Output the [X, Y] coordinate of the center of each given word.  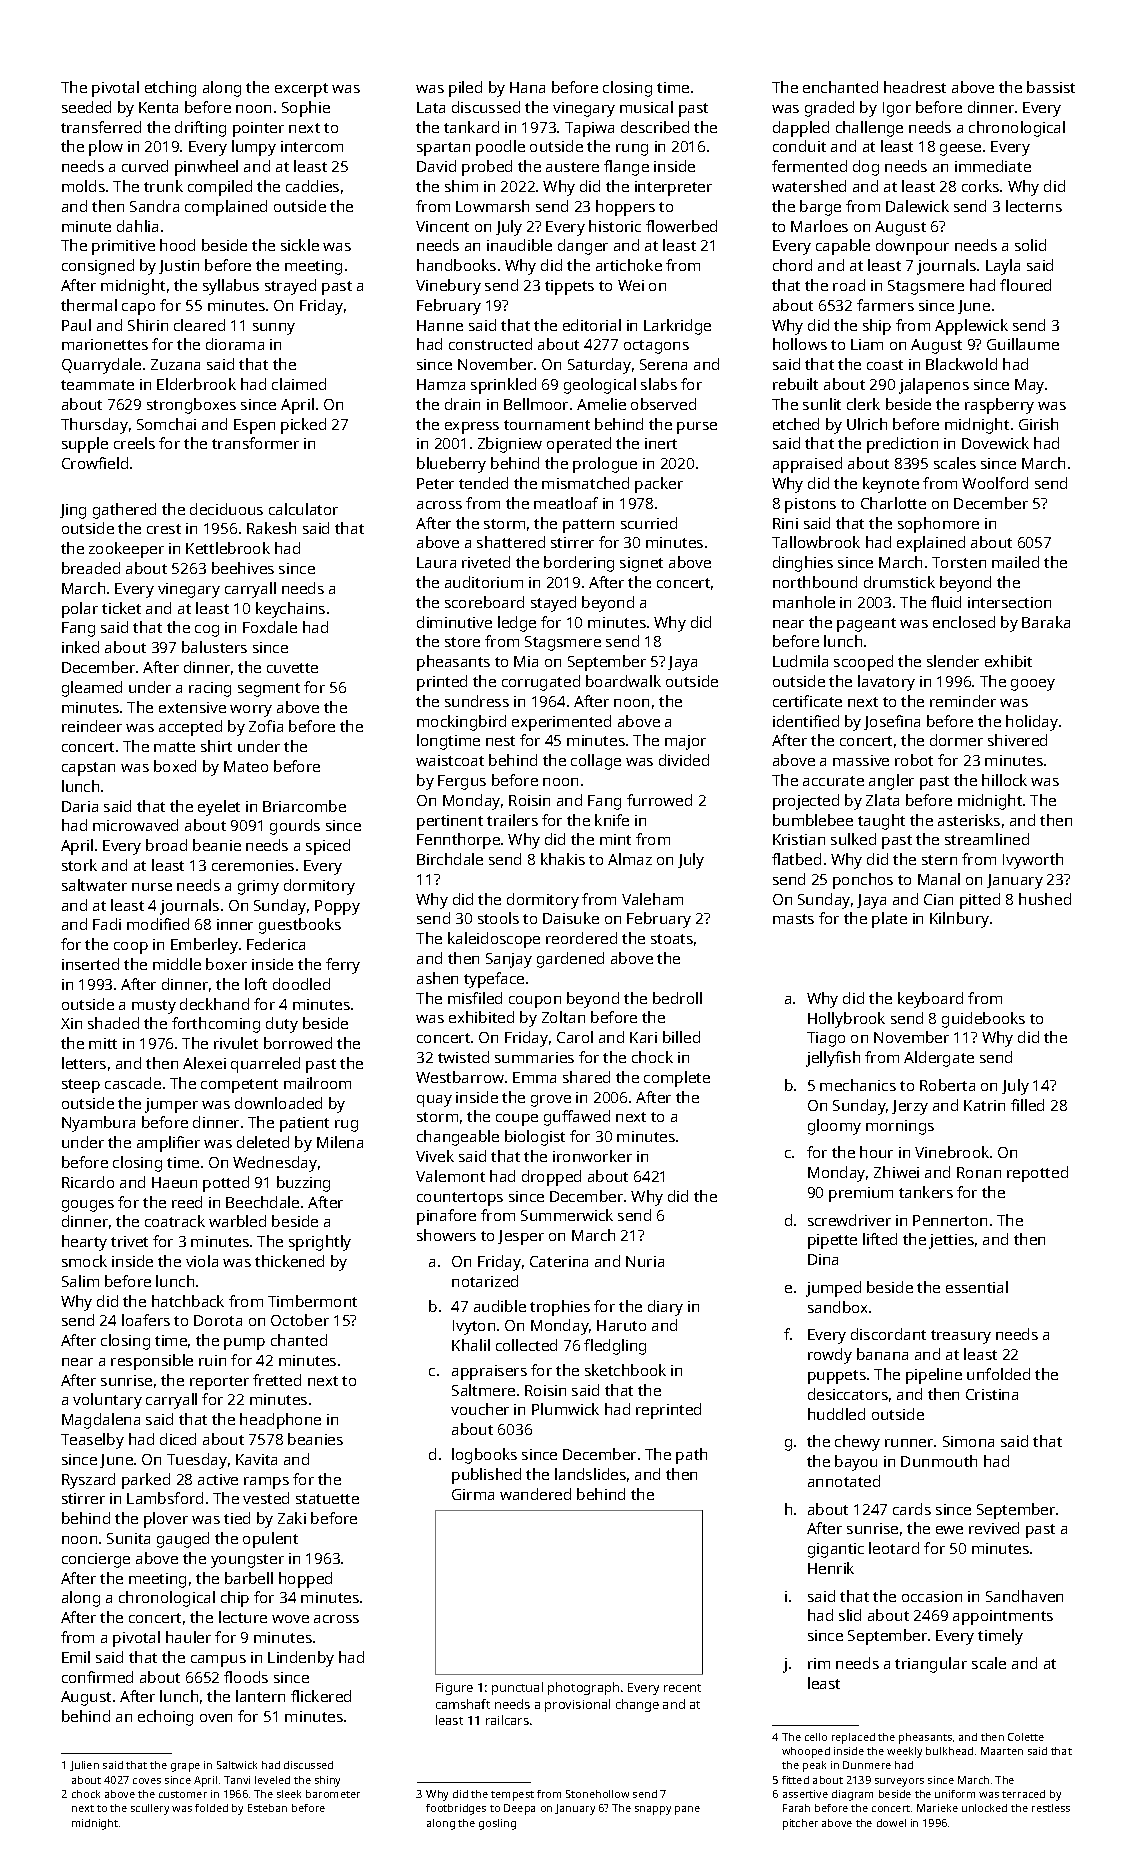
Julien [84, 1766]
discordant [888, 1334]
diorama [235, 344]
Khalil [471, 1345]
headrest [915, 87]
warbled [237, 1221]
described [655, 127]
